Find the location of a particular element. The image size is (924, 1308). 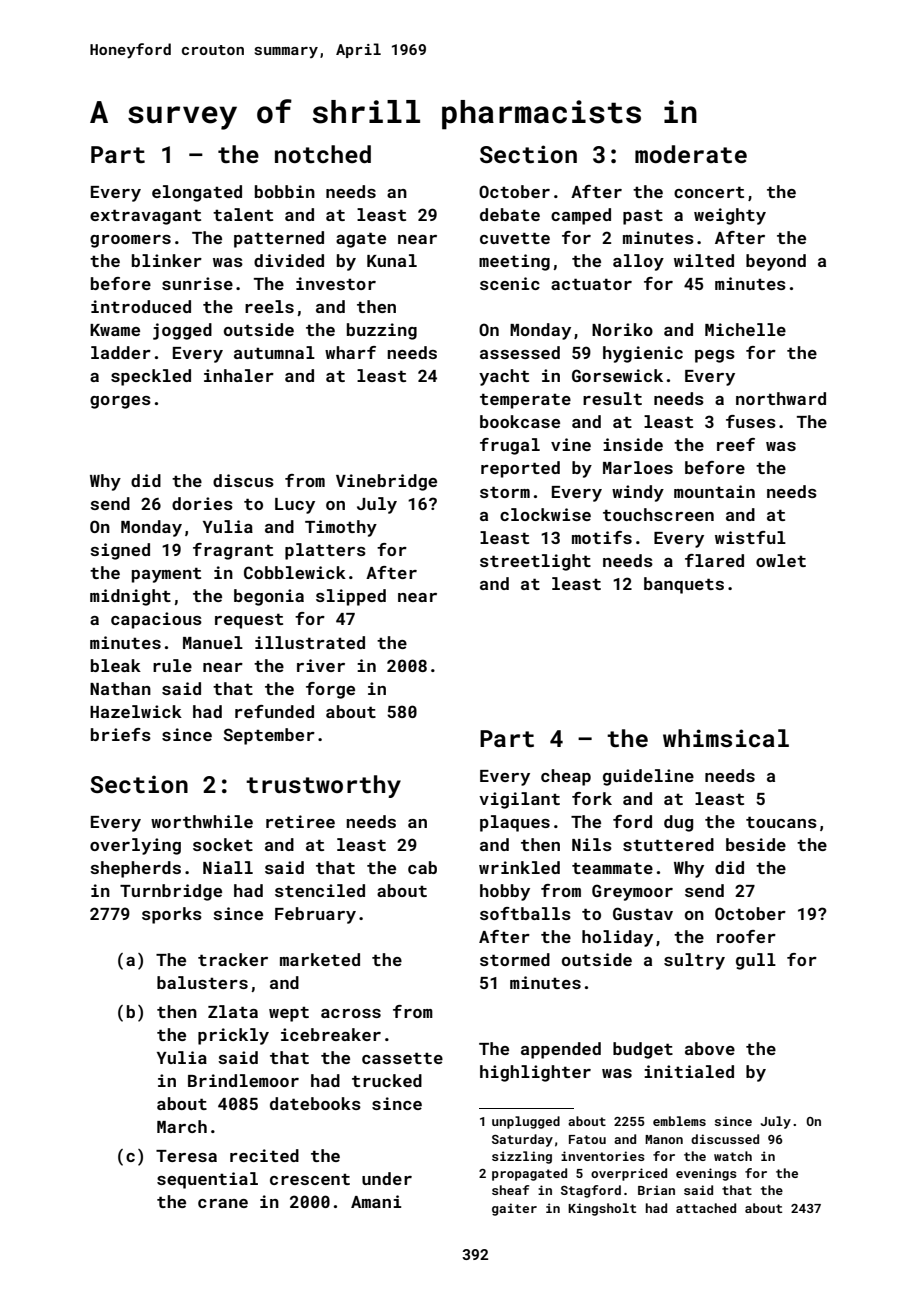

pegs is located at coordinates (715, 356).
